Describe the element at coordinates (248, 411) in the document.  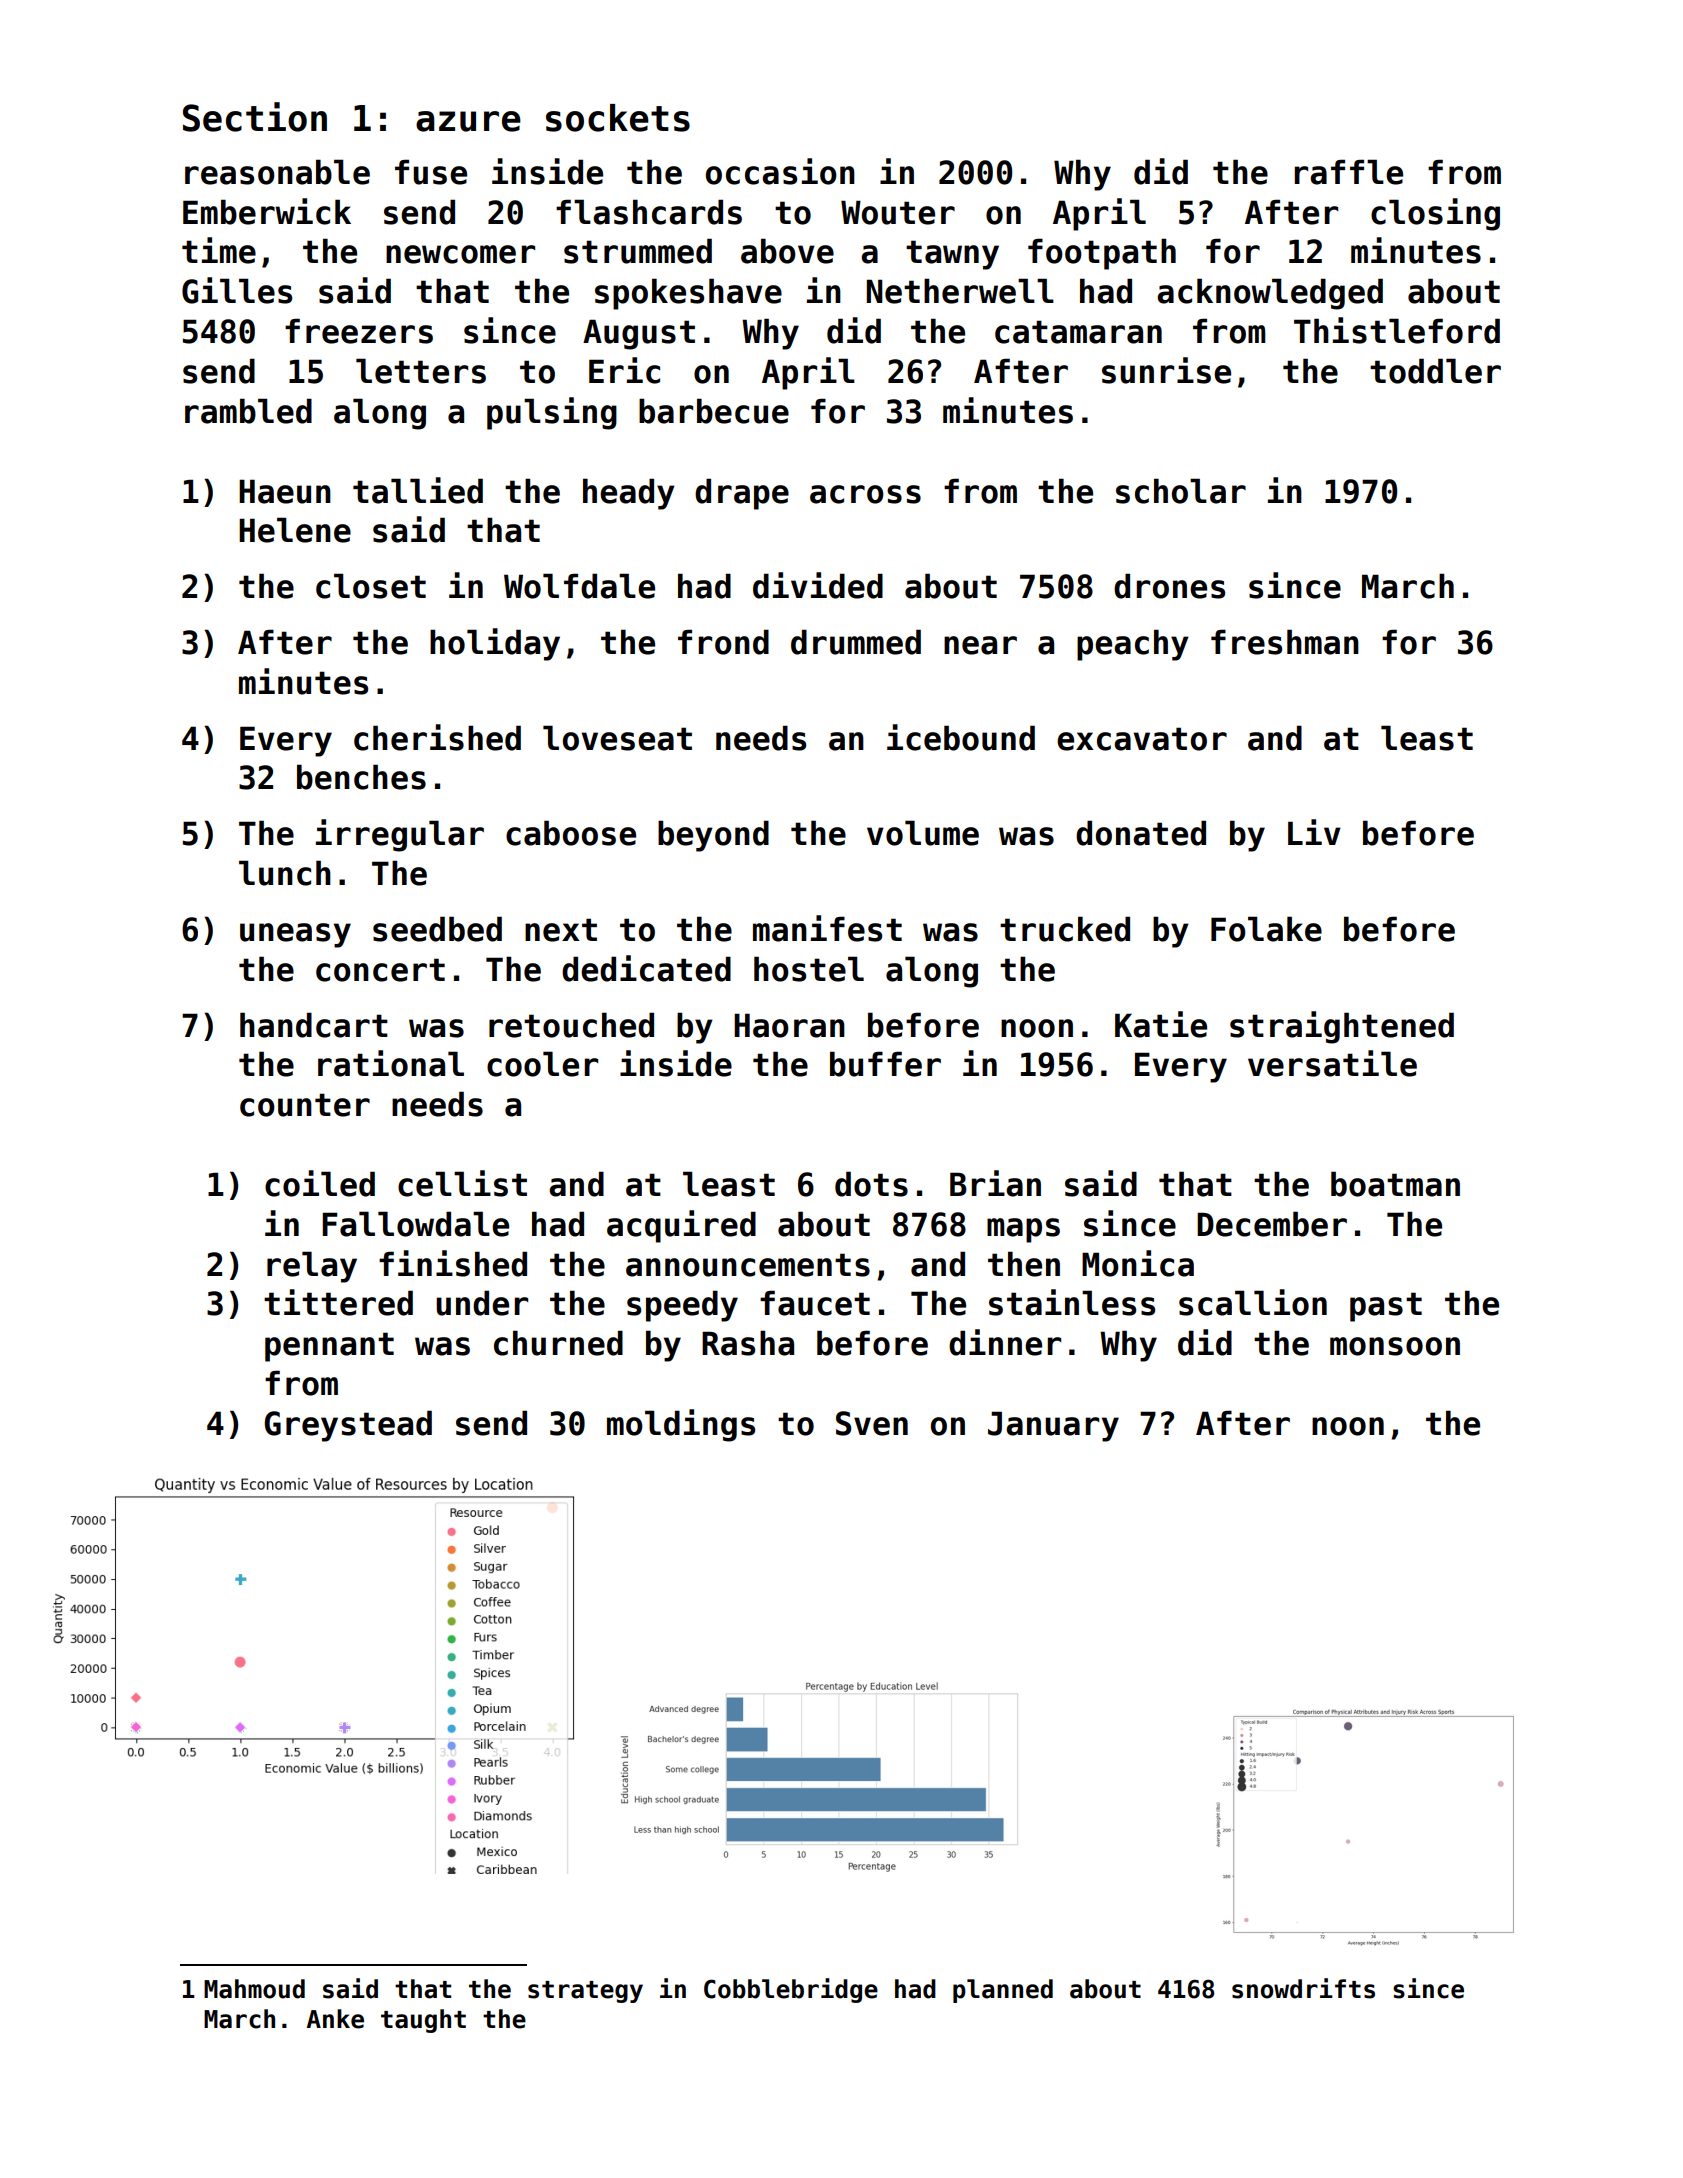
I see `rambled` at that location.
